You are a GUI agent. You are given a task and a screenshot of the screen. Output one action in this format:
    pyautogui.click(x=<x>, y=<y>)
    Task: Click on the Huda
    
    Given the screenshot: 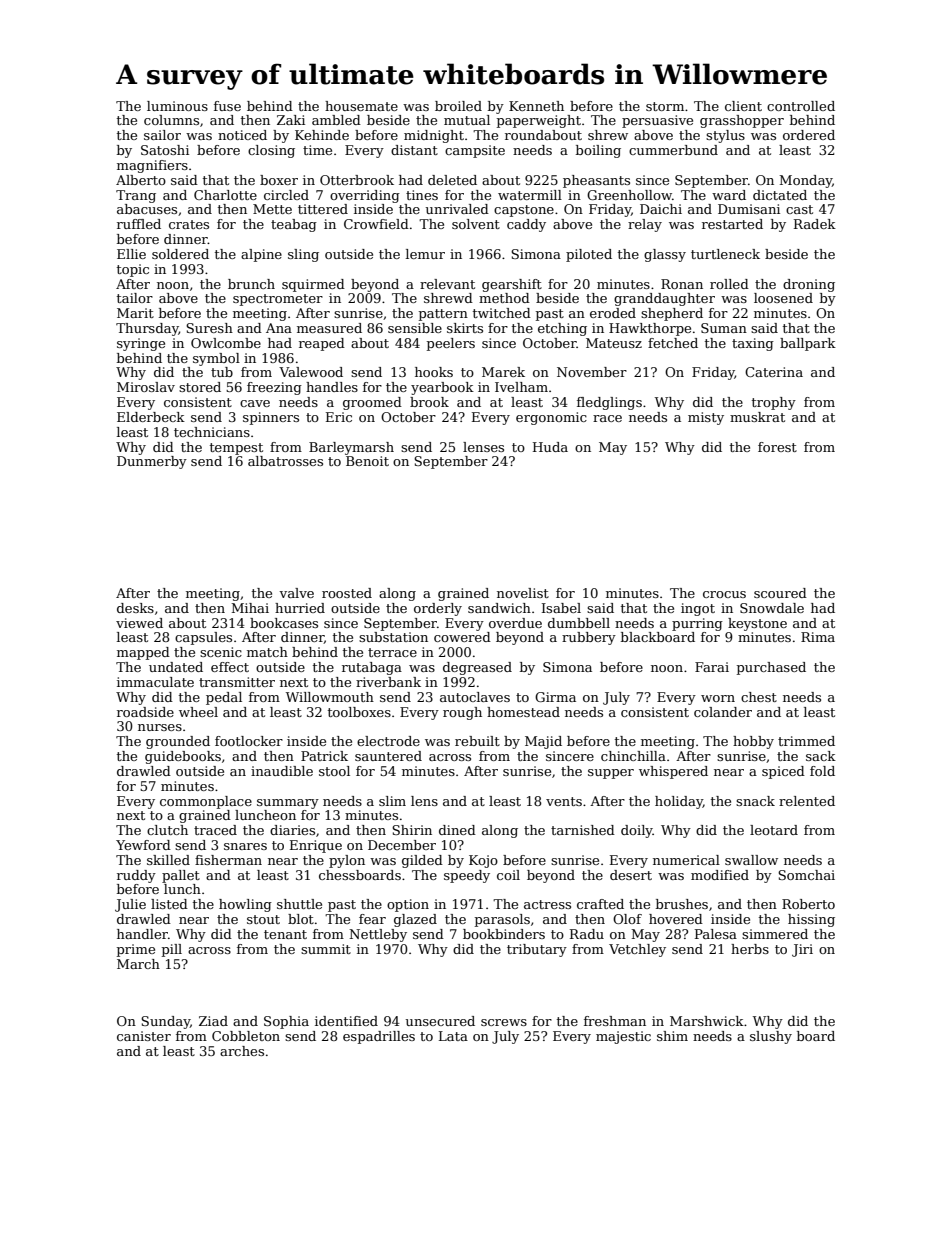 What is the action you would take?
    pyautogui.click(x=550, y=447)
